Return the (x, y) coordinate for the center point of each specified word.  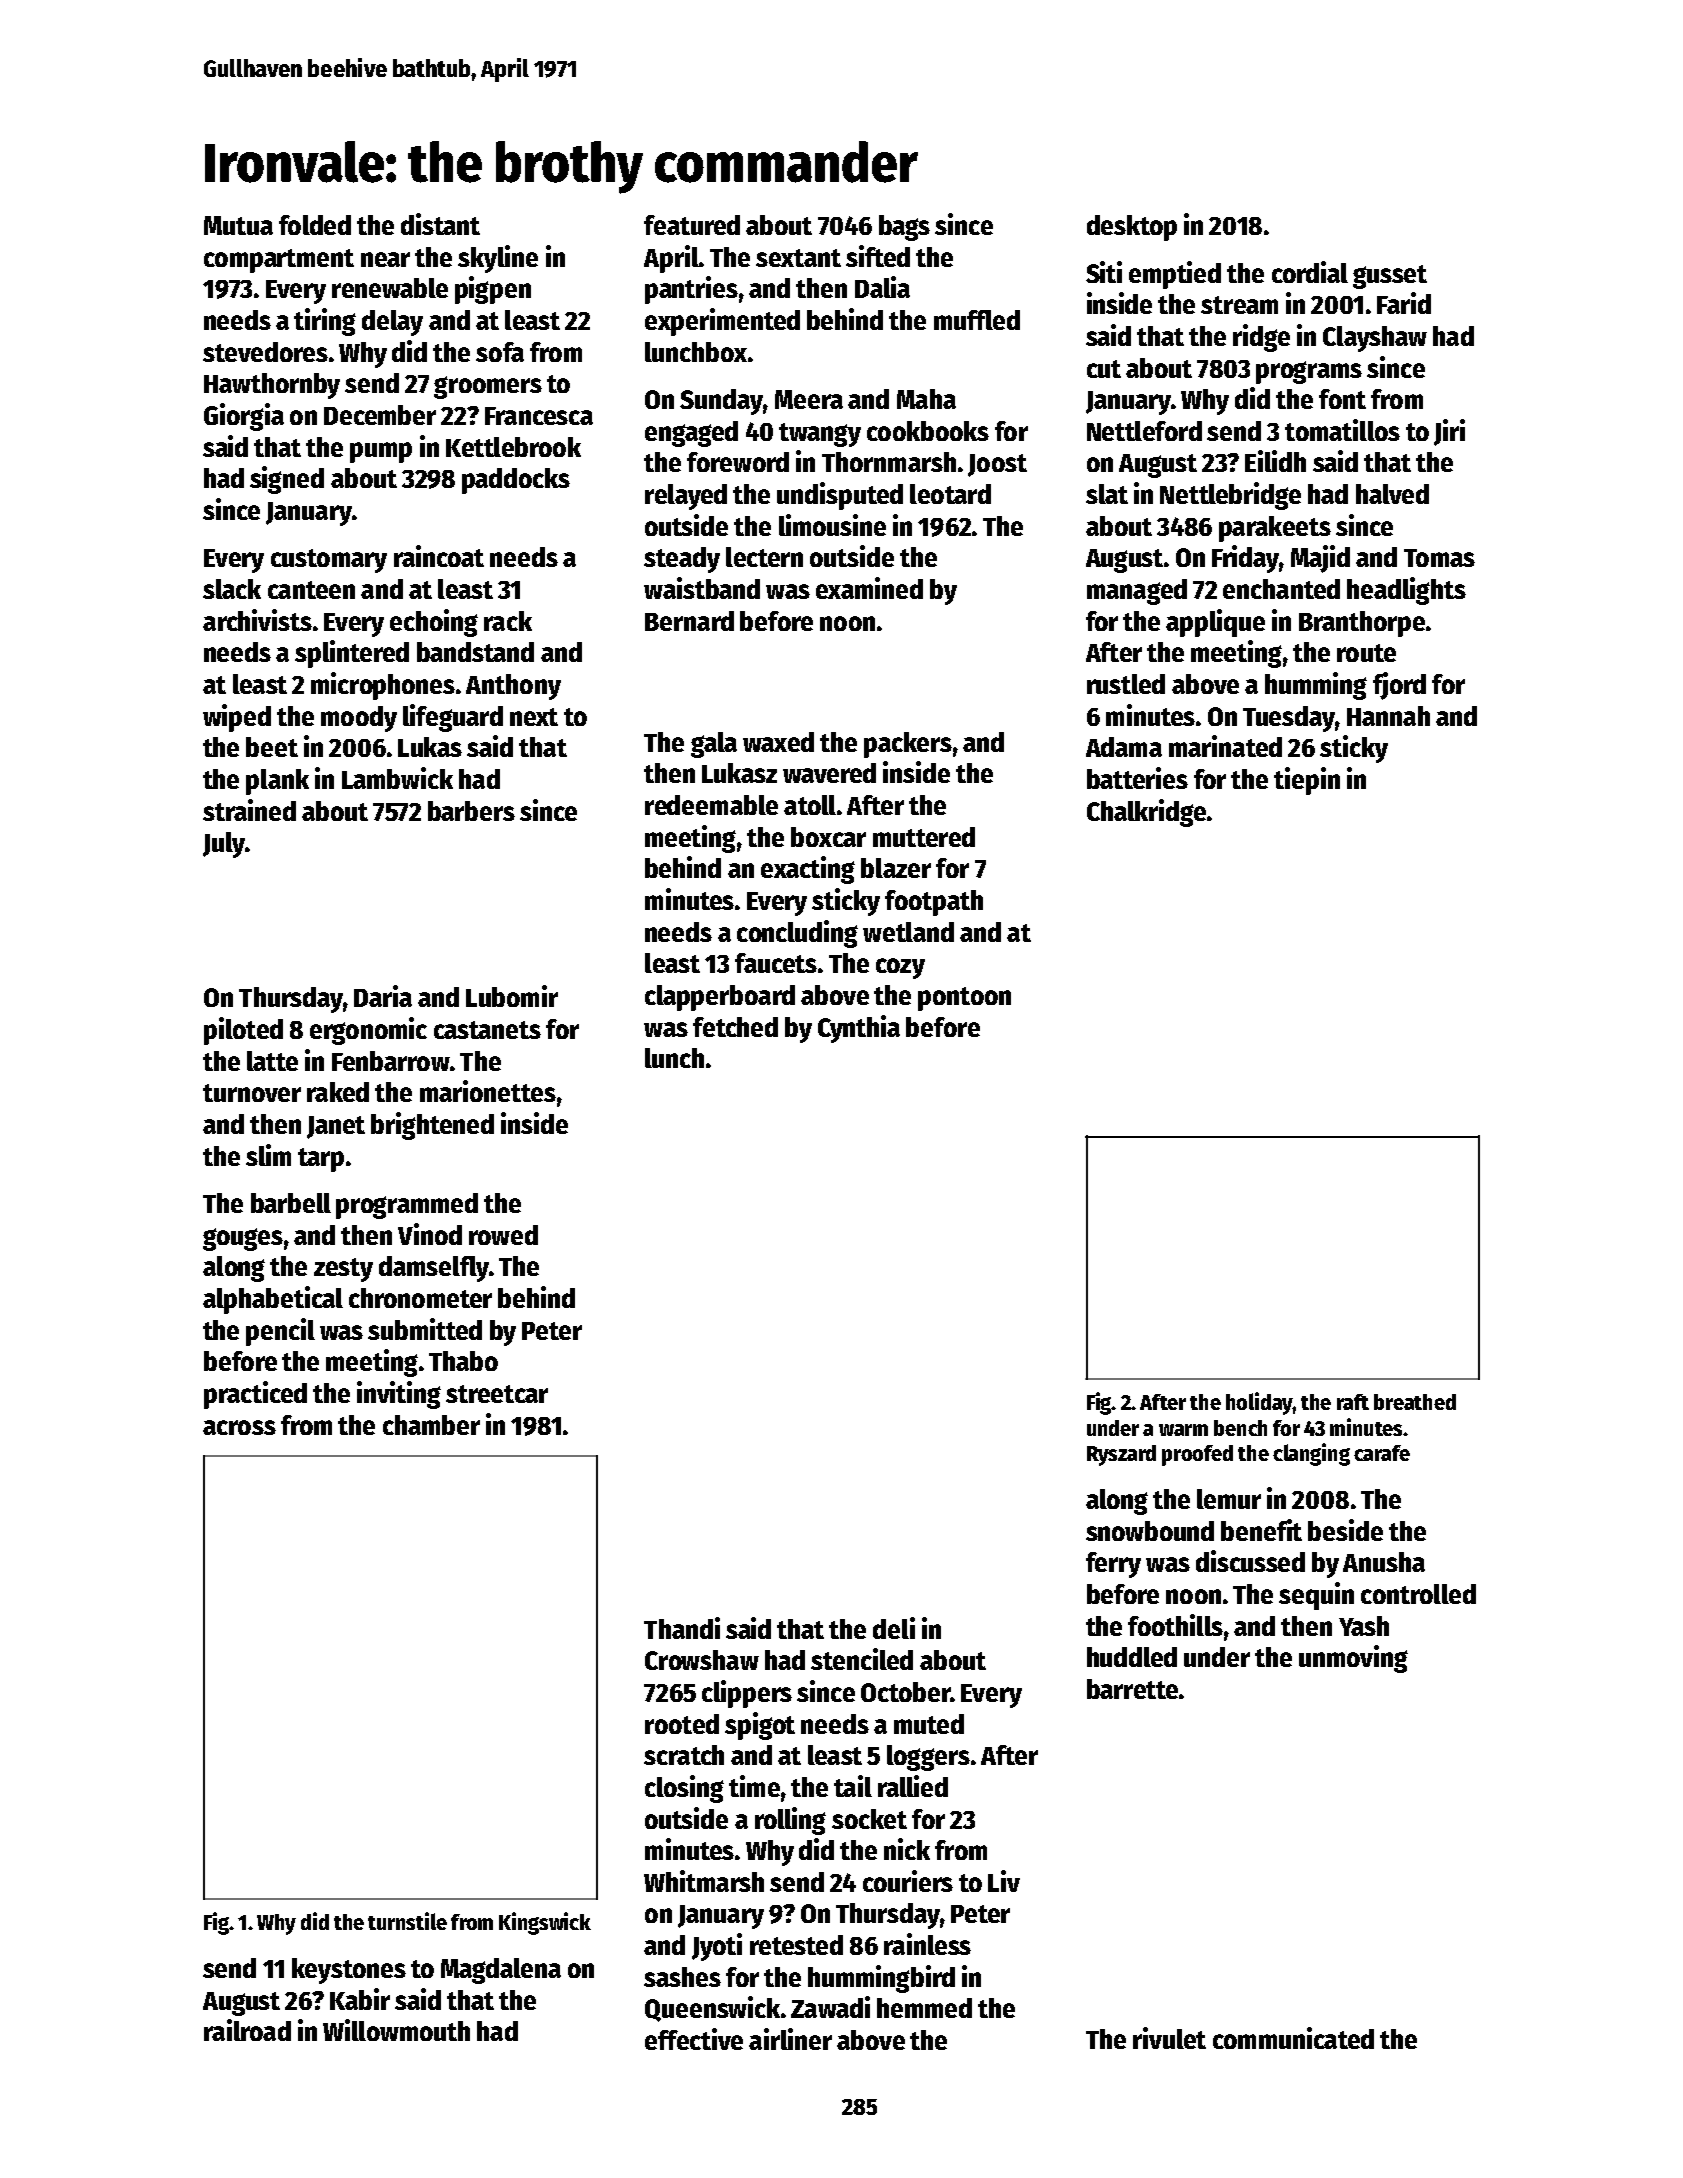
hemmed (924, 2008)
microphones (383, 686)
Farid (1404, 303)
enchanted (1281, 589)
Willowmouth (396, 2030)
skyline (498, 259)
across (239, 1427)
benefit (1261, 1530)
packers (908, 745)
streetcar (497, 1394)
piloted (243, 1031)
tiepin (1307, 781)
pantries (691, 290)
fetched (735, 1027)
